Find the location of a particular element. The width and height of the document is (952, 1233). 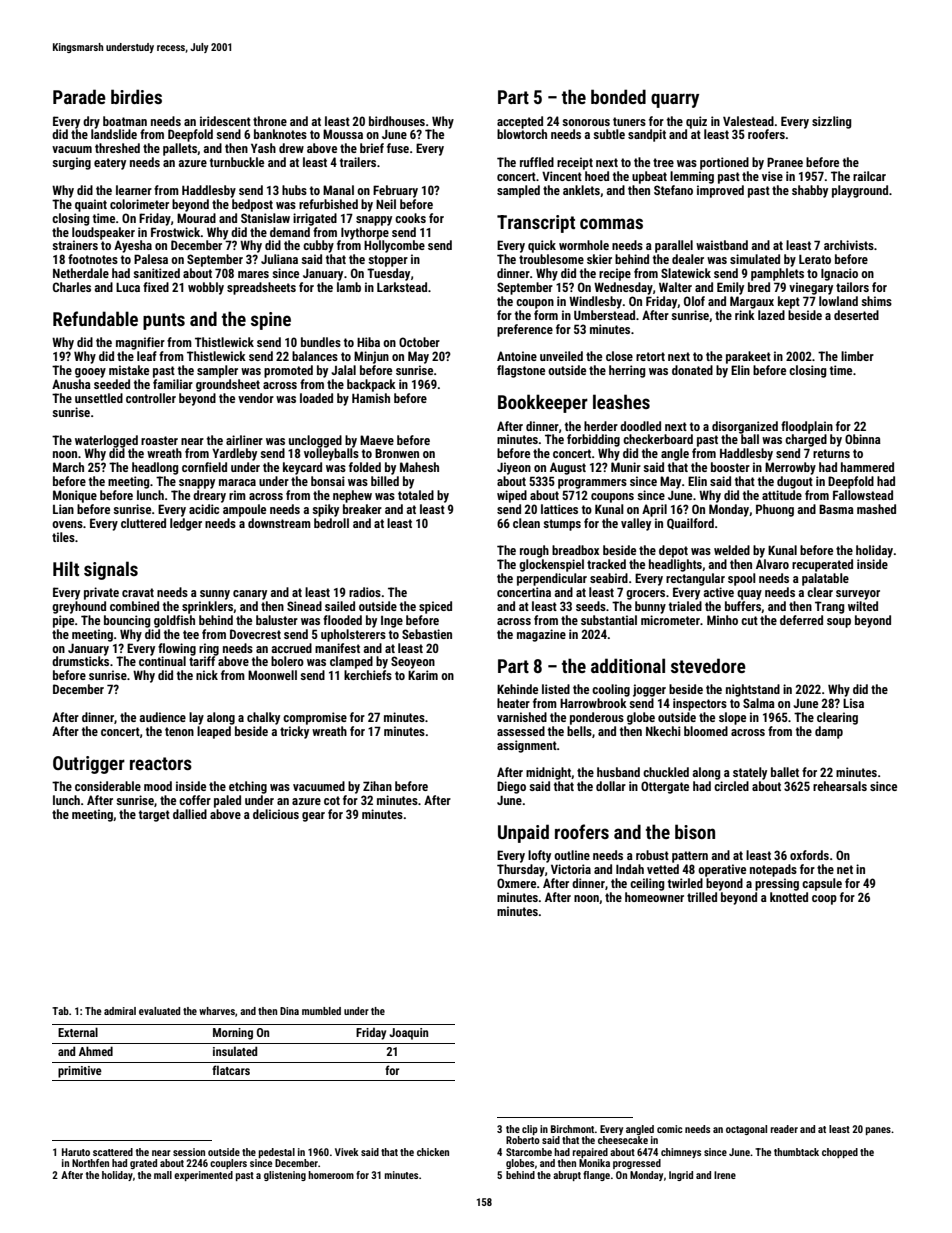

charged is located at coordinates (806, 440).
